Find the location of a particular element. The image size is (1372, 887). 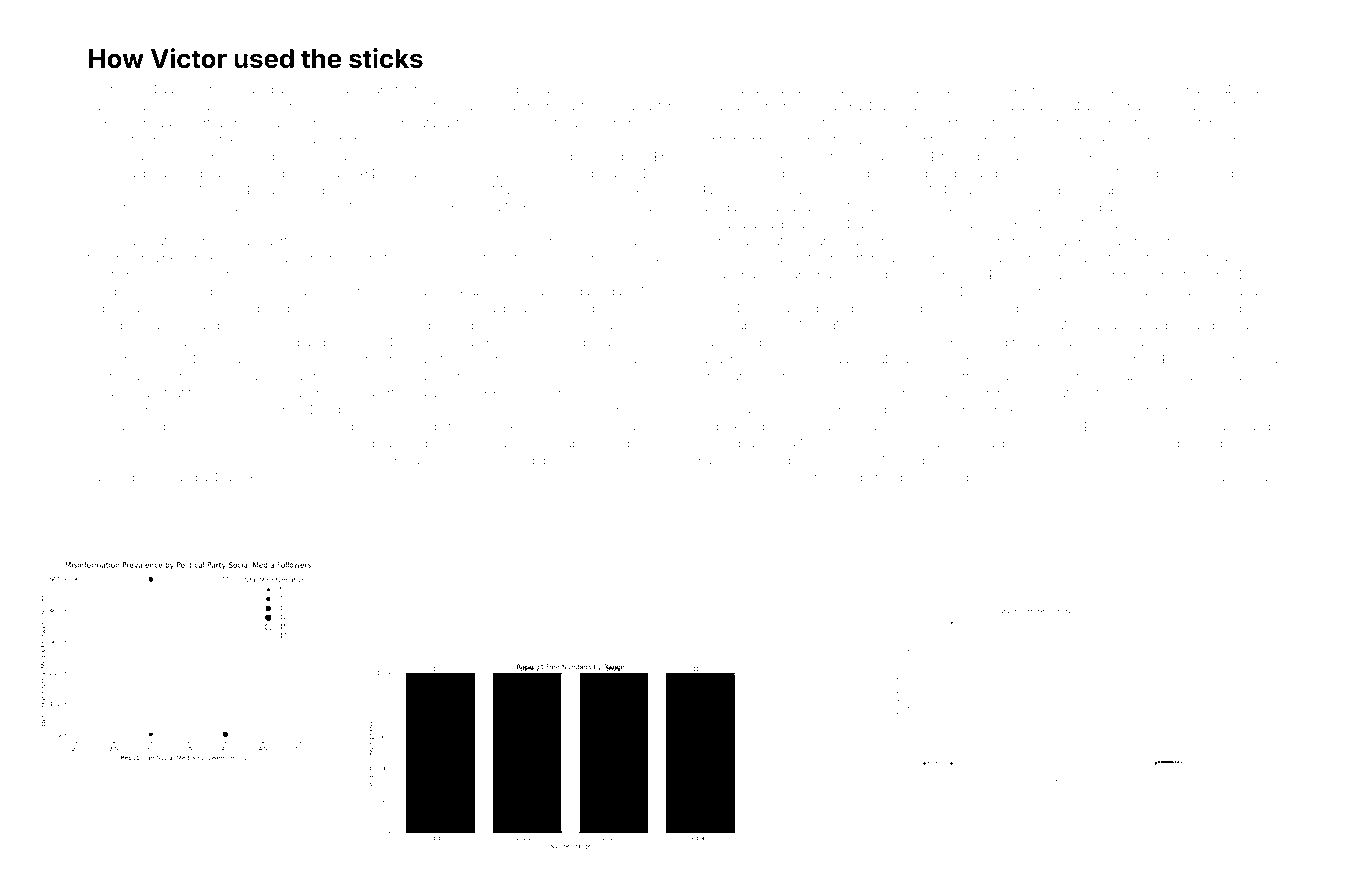

delay is located at coordinates (375, 124).
